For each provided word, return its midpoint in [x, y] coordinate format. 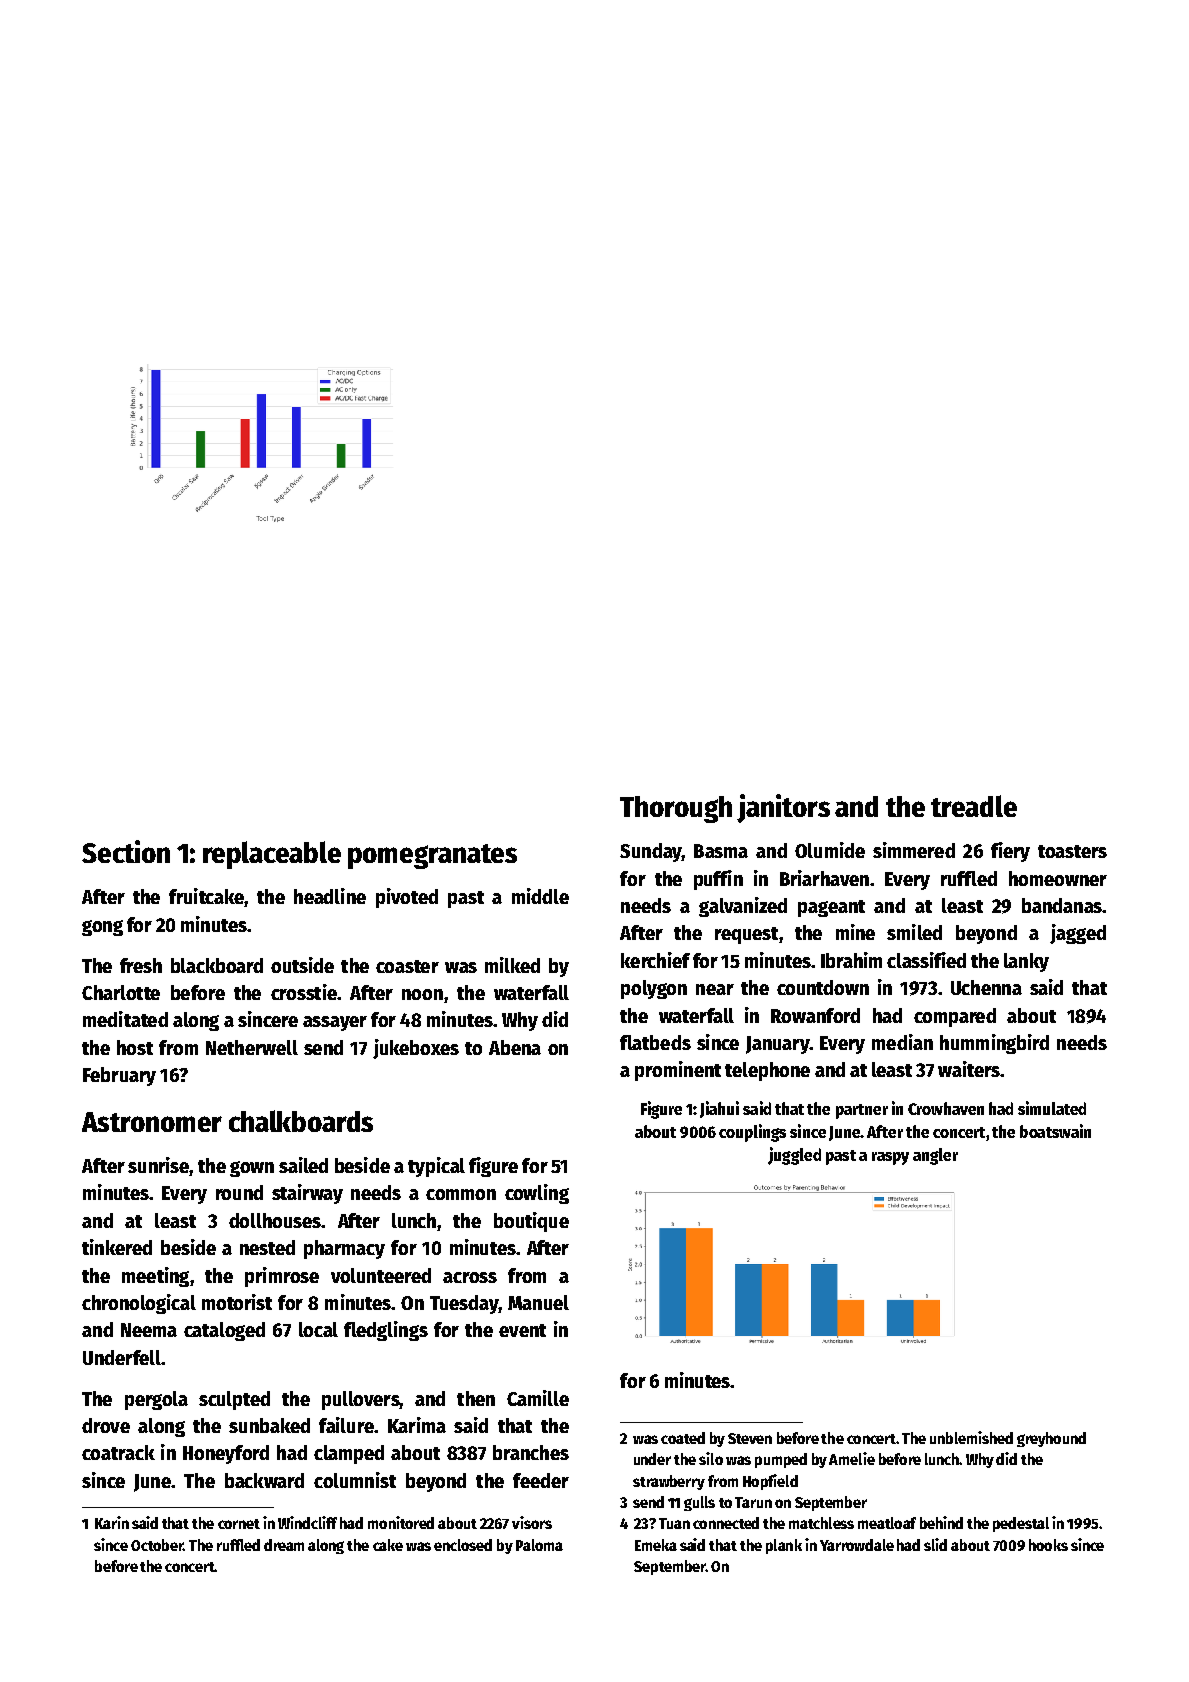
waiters [969, 1069]
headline [330, 896]
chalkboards [301, 1121]
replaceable [272, 855]
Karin [112, 1522]
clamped [349, 1454]
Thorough [676, 809]
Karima [417, 1425]
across [470, 1277]
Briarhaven [824, 878]
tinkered [117, 1247]
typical [436, 1167]
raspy [890, 1158]
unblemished [971, 1437]
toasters [1072, 851]
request [746, 935]
